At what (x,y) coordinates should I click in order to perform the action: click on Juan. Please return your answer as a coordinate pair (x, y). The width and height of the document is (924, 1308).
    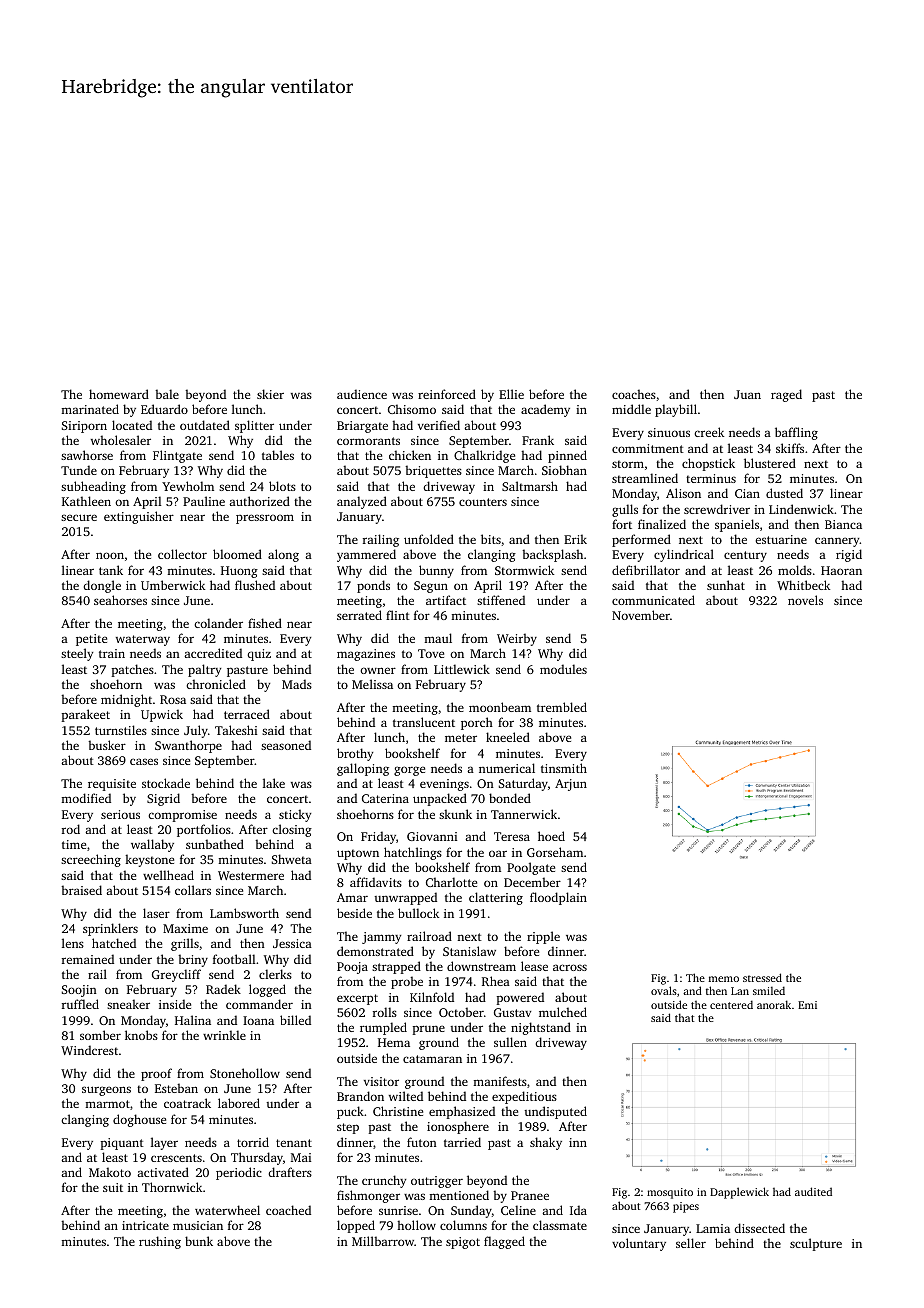
    Looking at the image, I should click on (747, 394).
